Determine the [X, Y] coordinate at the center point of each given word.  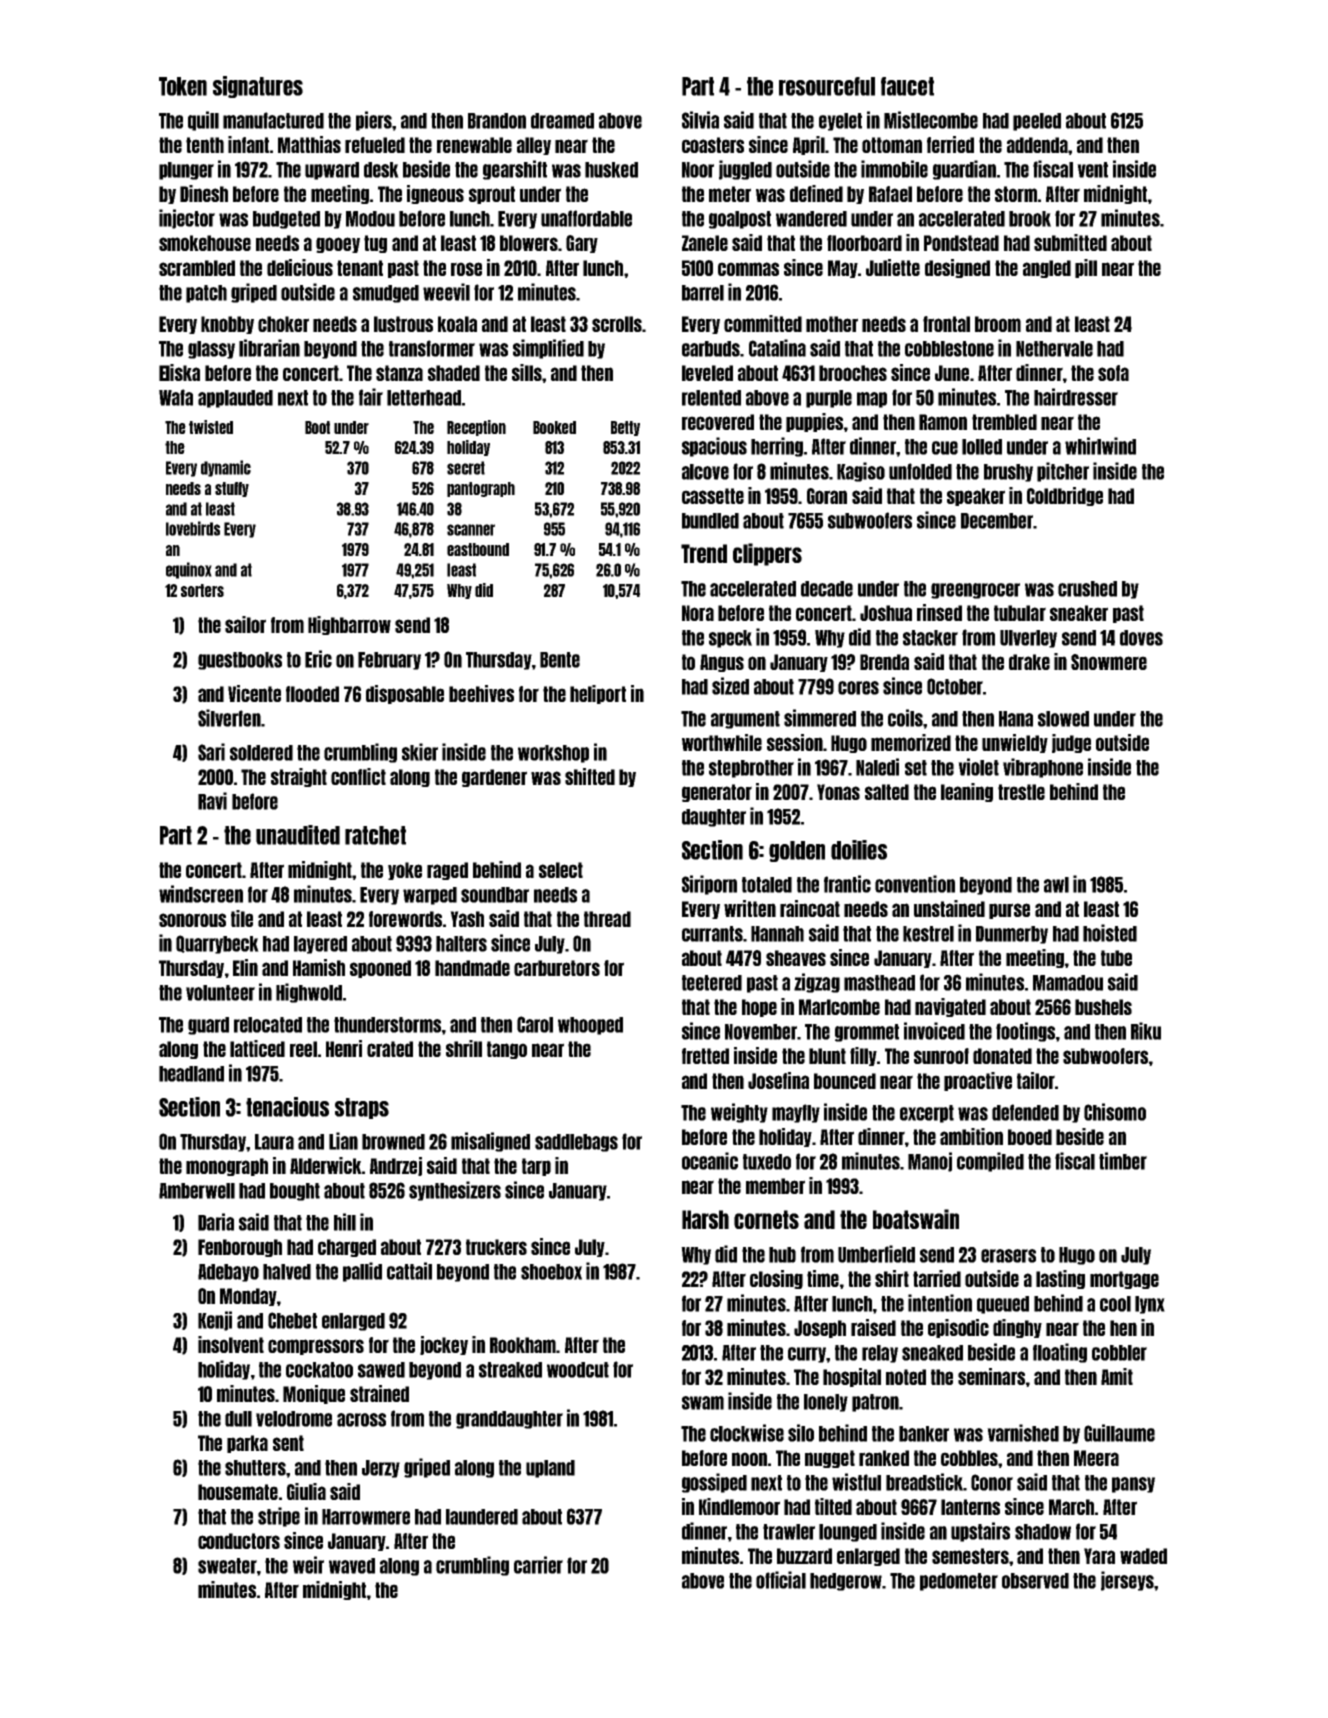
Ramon [943, 422]
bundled [710, 521]
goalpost [740, 220]
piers [374, 121]
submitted [1070, 242]
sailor [245, 624]
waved [352, 1566]
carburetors [557, 968]
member [775, 1186]
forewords [405, 919]
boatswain [916, 1219]
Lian [343, 1141]
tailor [1036, 1080]
